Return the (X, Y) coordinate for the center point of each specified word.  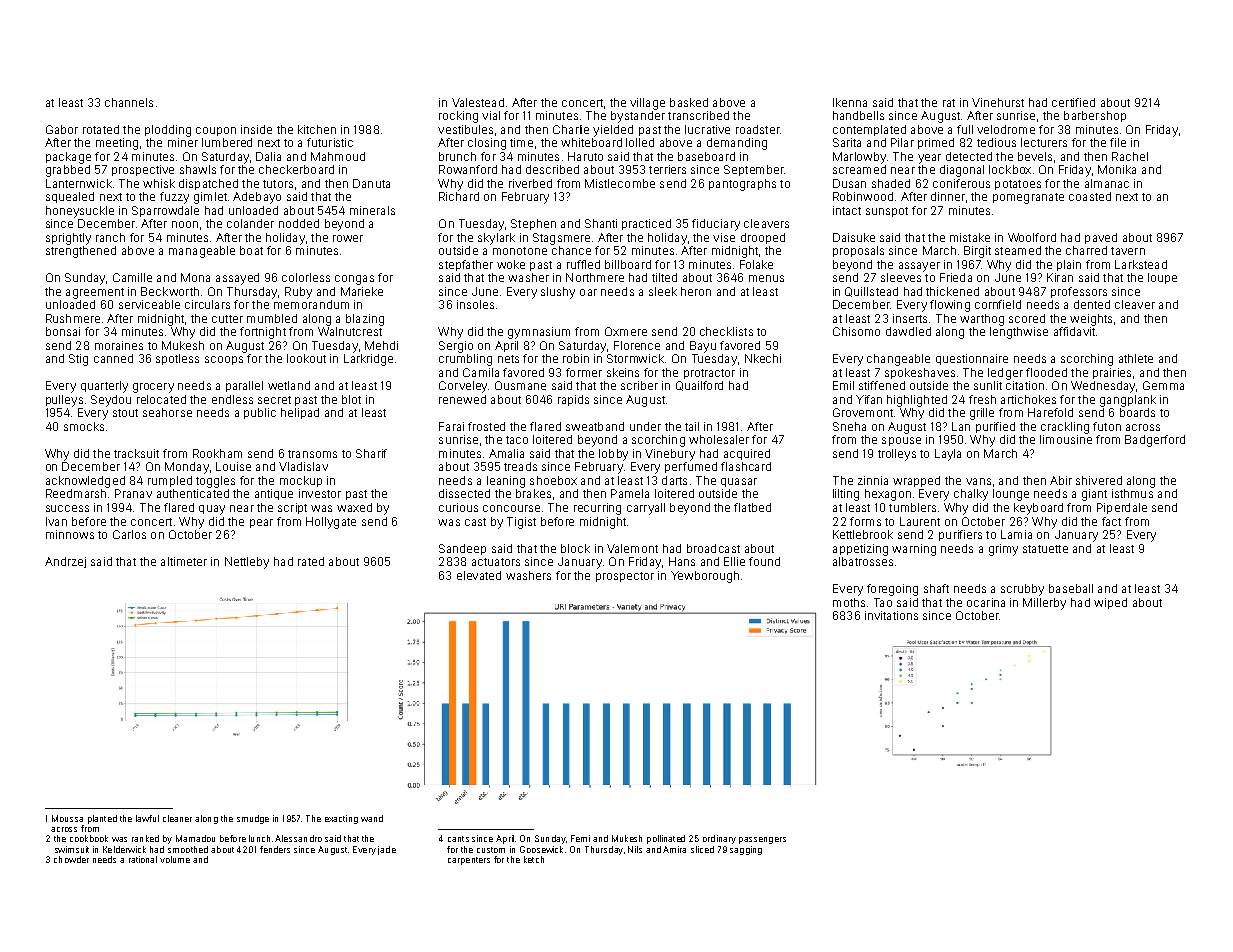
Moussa (67, 818)
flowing (950, 306)
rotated (101, 129)
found (764, 561)
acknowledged (85, 482)
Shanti (601, 223)
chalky (971, 495)
